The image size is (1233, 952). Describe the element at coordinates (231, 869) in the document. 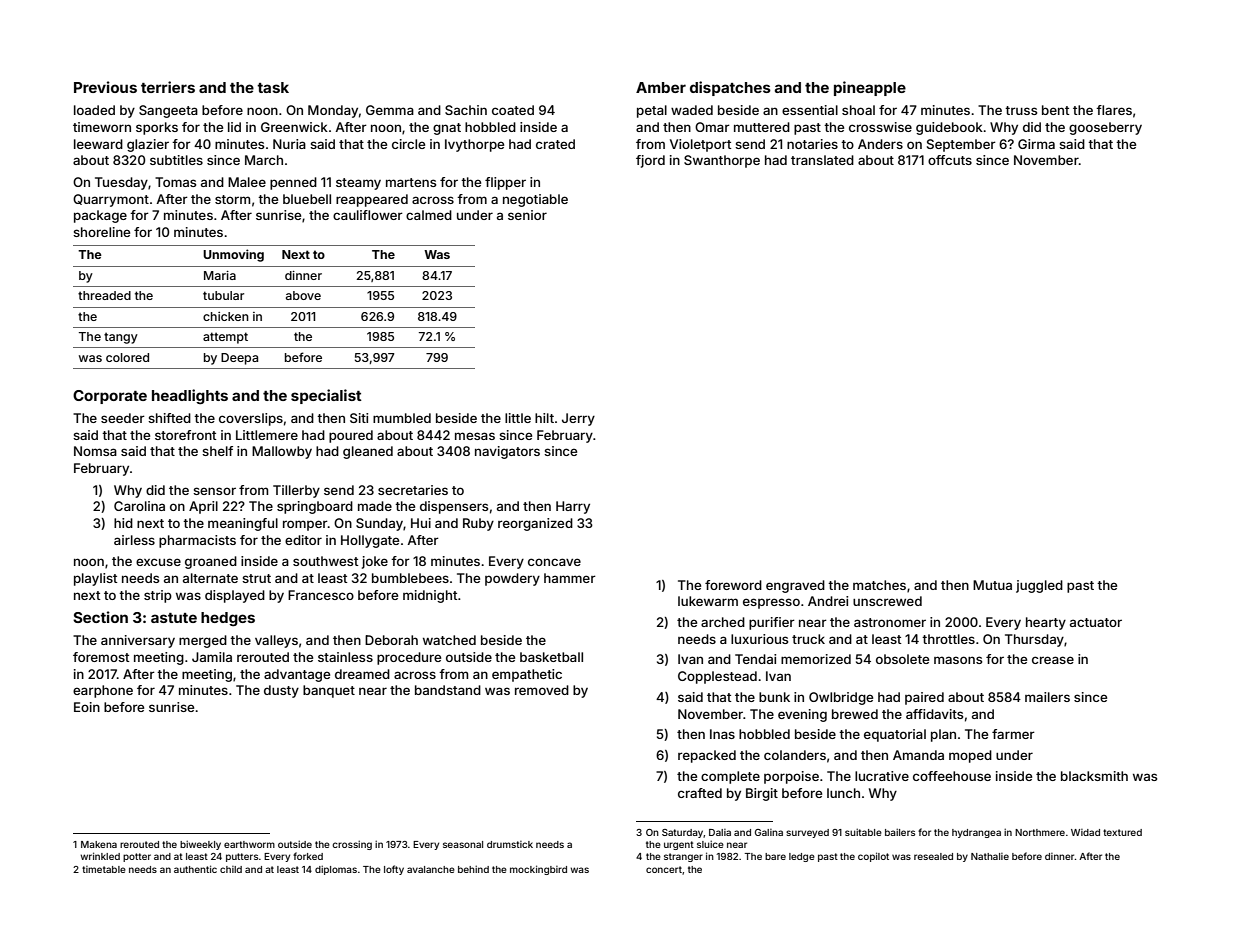

I see `child` at that location.
